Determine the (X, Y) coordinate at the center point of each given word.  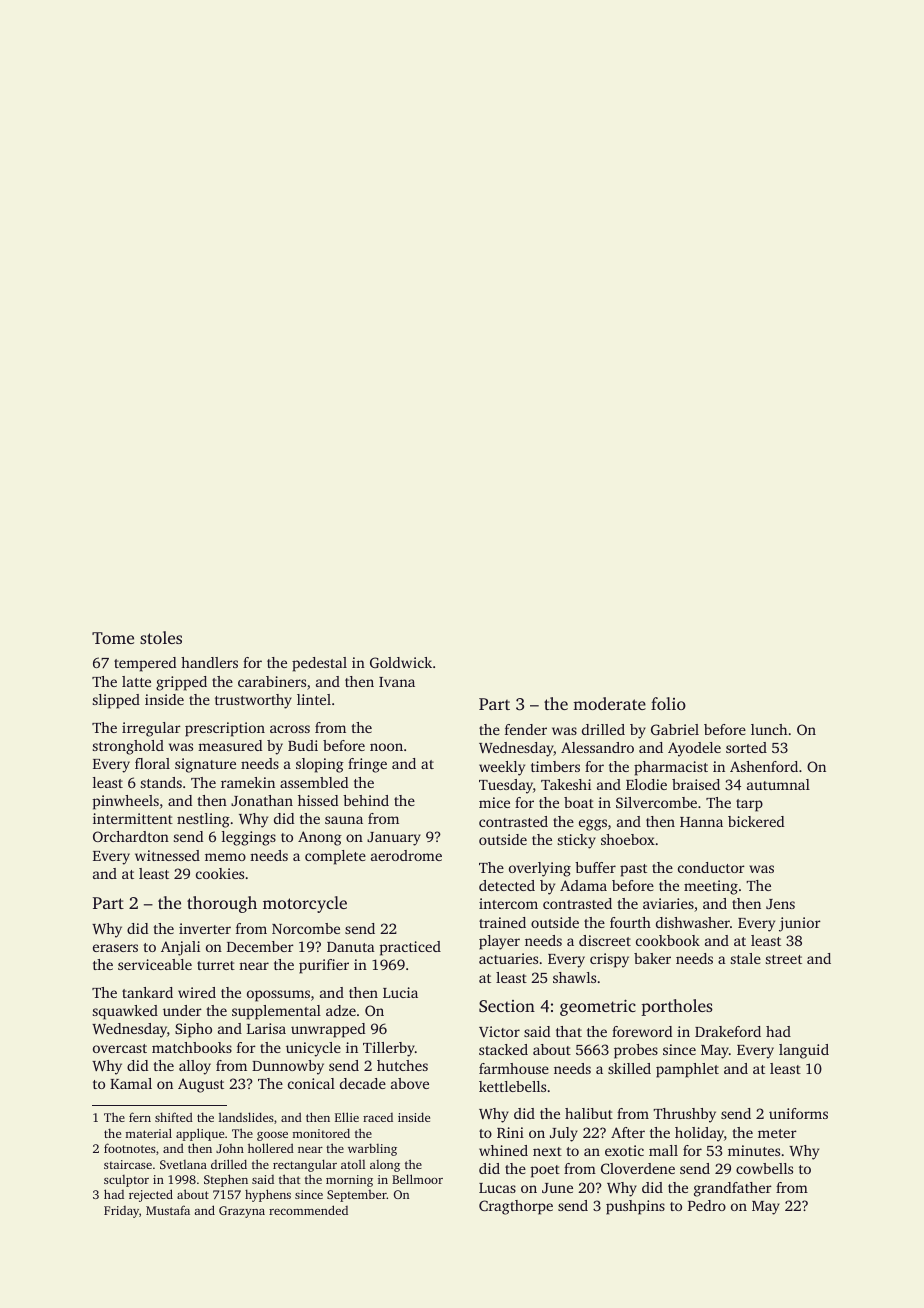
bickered (756, 821)
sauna (344, 820)
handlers (209, 662)
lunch (769, 729)
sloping (320, 765)
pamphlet (687, 1070)
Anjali (180, 948)
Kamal (131, 1083)
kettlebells (512, 1086)
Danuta (351, 947)
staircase (128, 1164)
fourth (630, 922)
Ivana (397, 682)
